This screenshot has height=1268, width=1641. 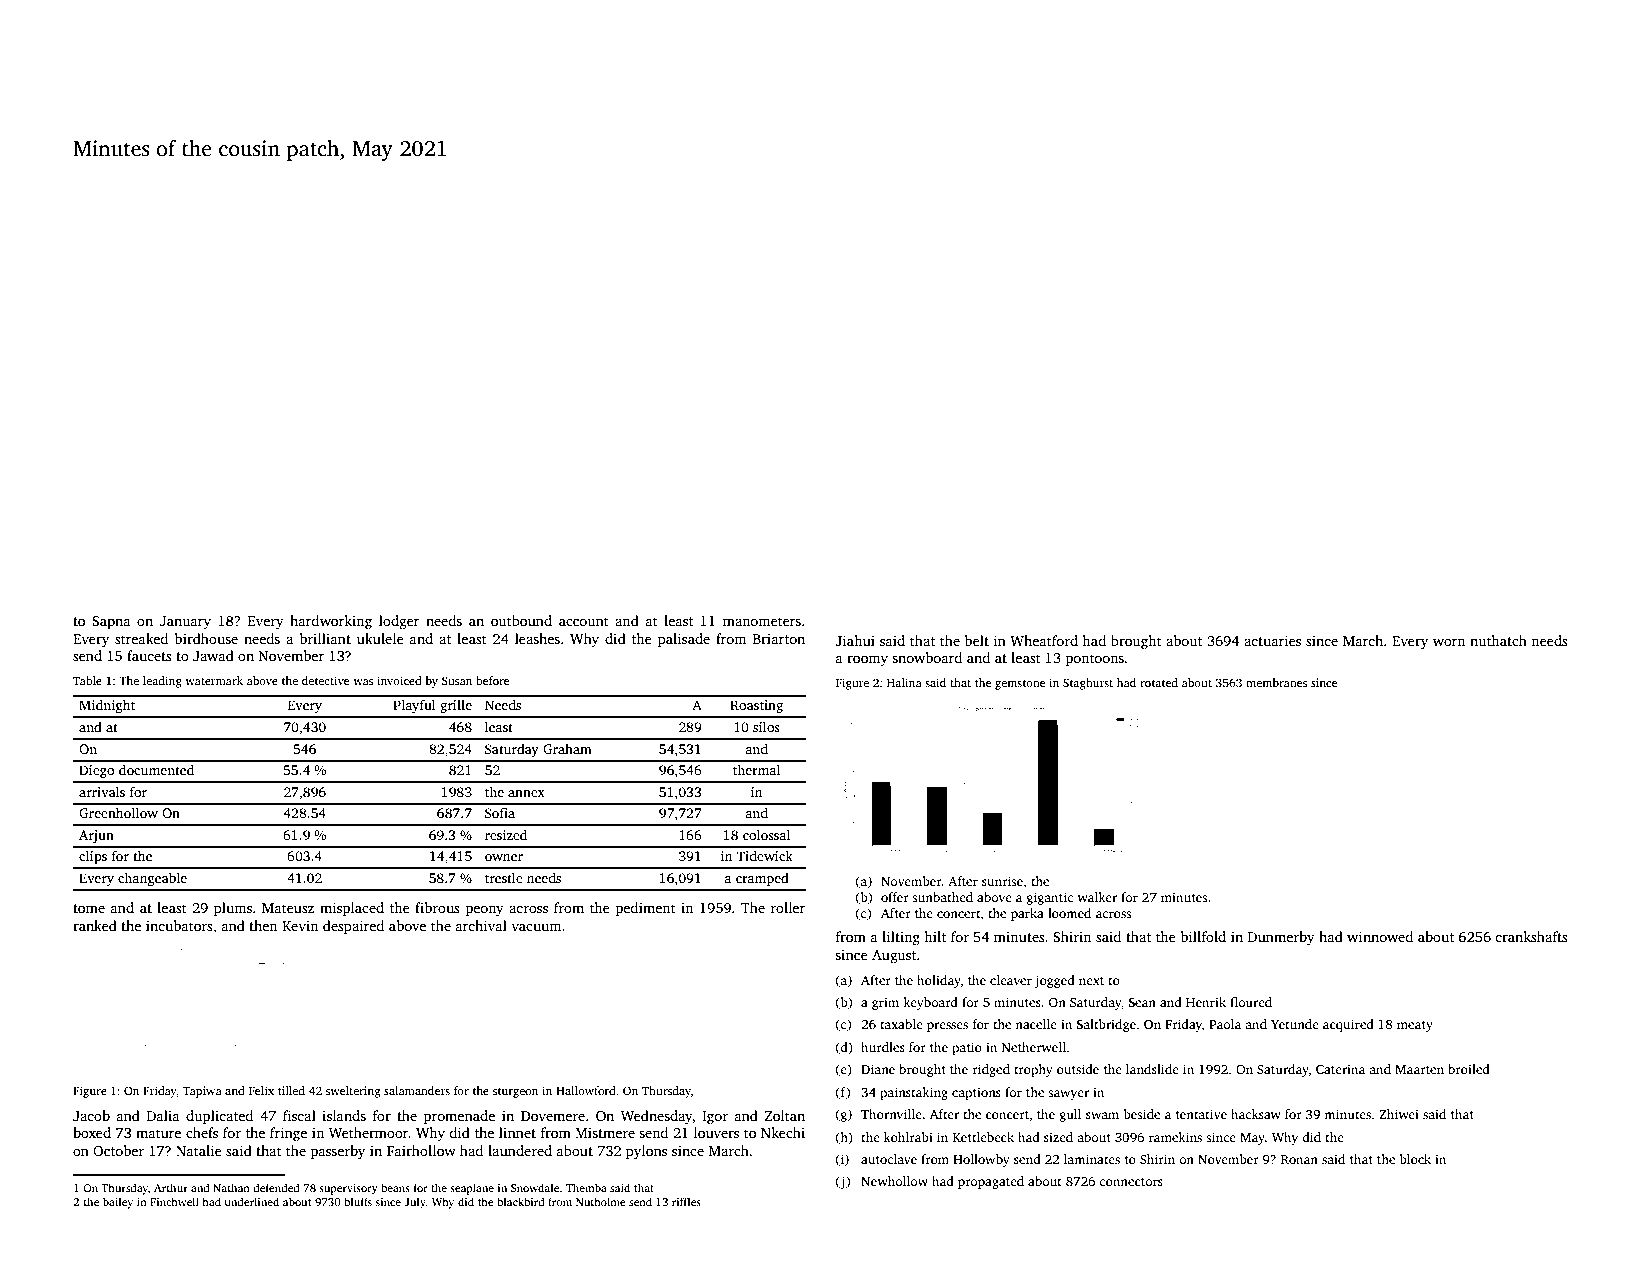 I want to click on Thornville, so click(x=891, y=1114).
